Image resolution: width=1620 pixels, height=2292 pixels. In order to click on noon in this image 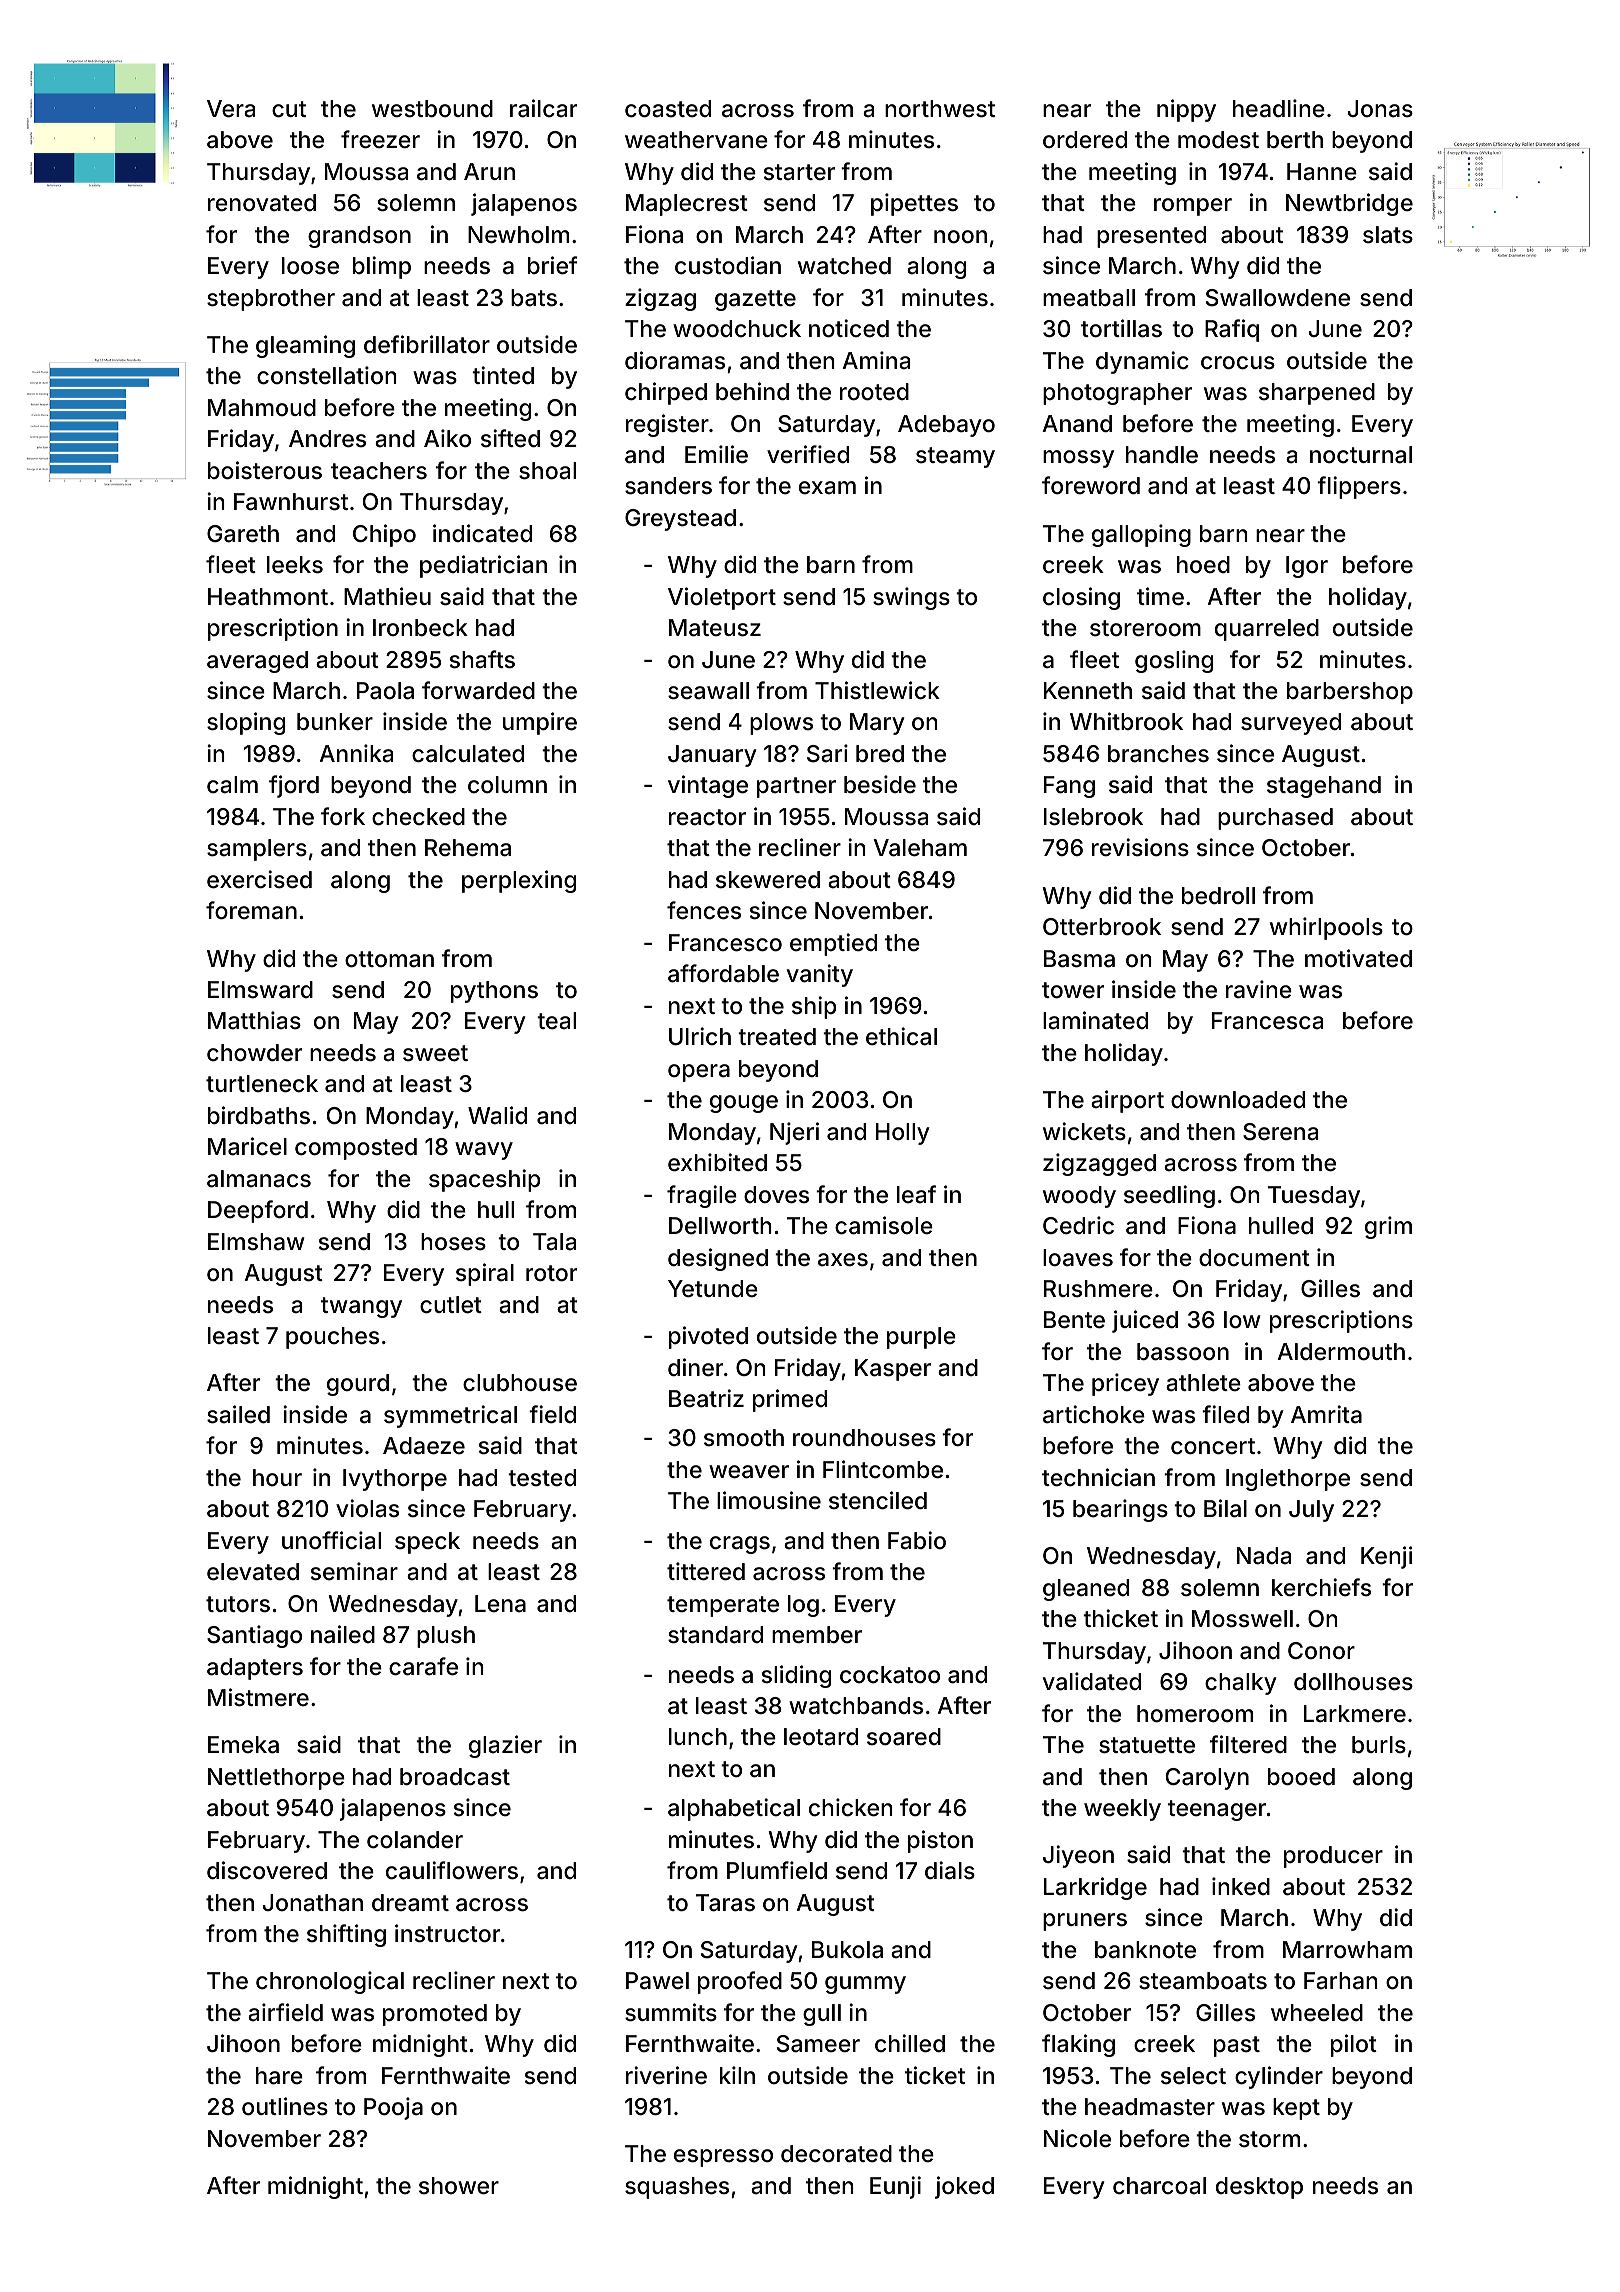, I will do `click(960, 237)`.
